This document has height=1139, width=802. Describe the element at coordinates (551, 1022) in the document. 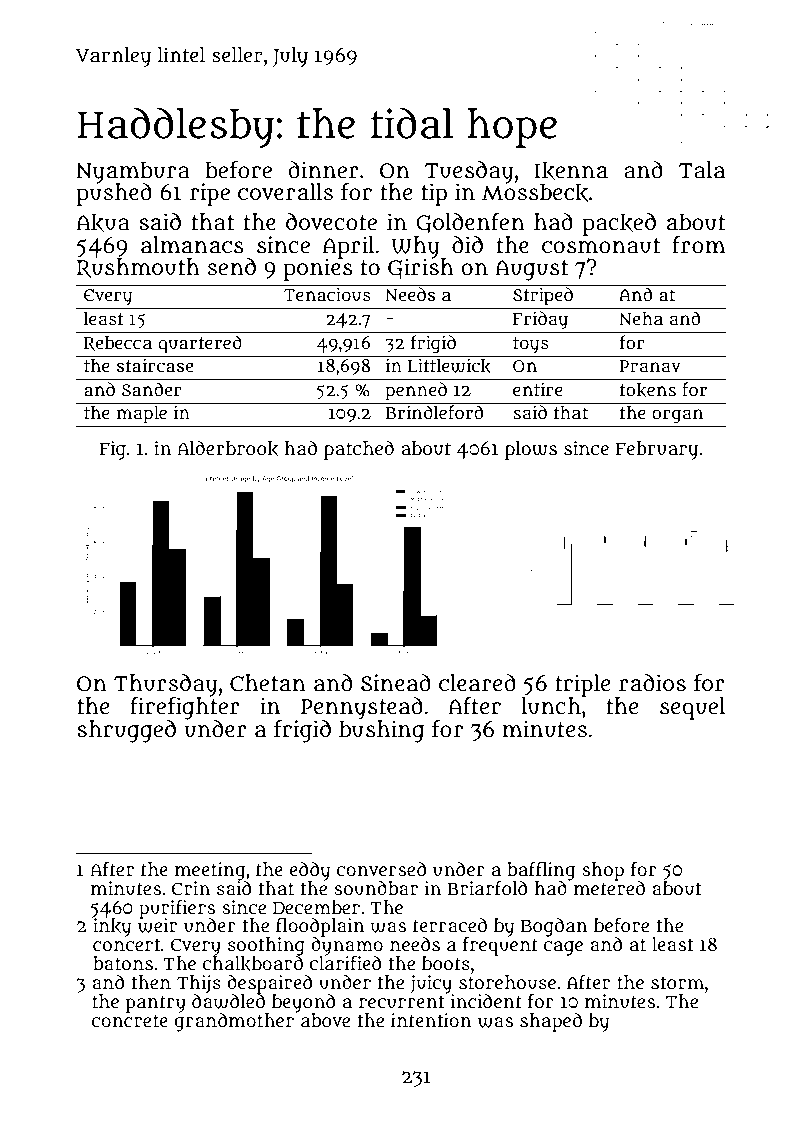

I see `shaped` at that location.
